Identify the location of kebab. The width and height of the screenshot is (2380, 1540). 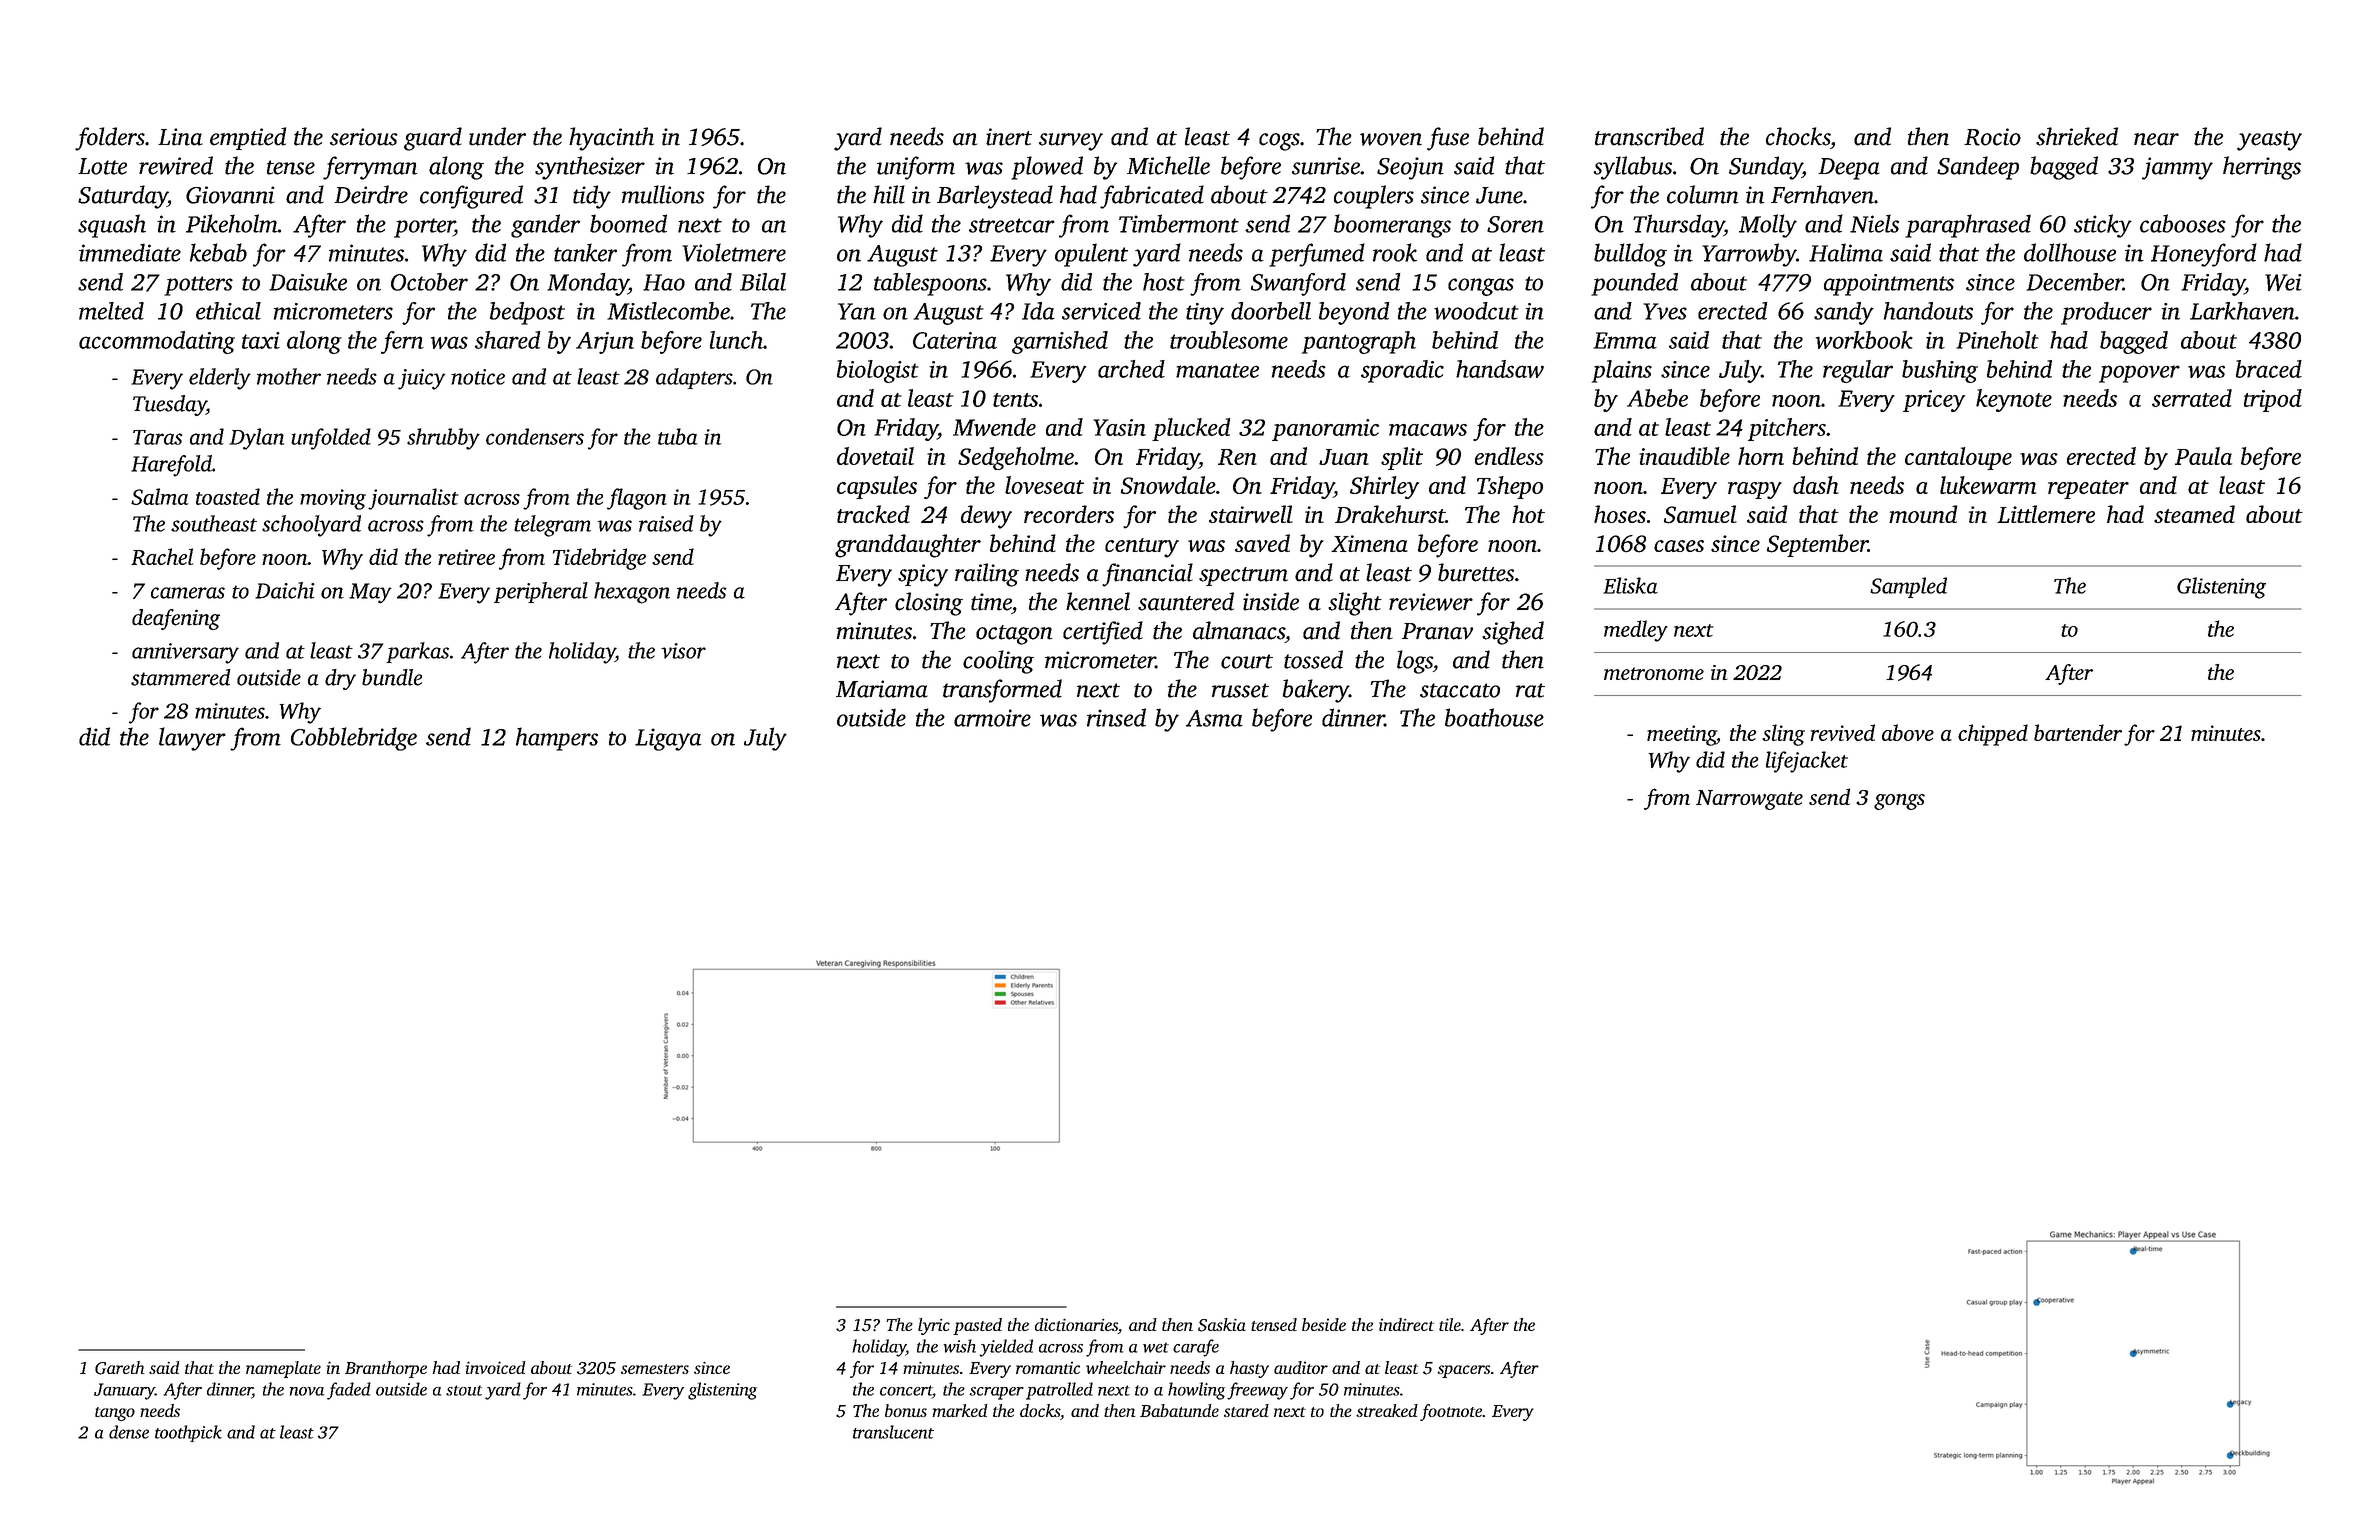
(218, 252).
